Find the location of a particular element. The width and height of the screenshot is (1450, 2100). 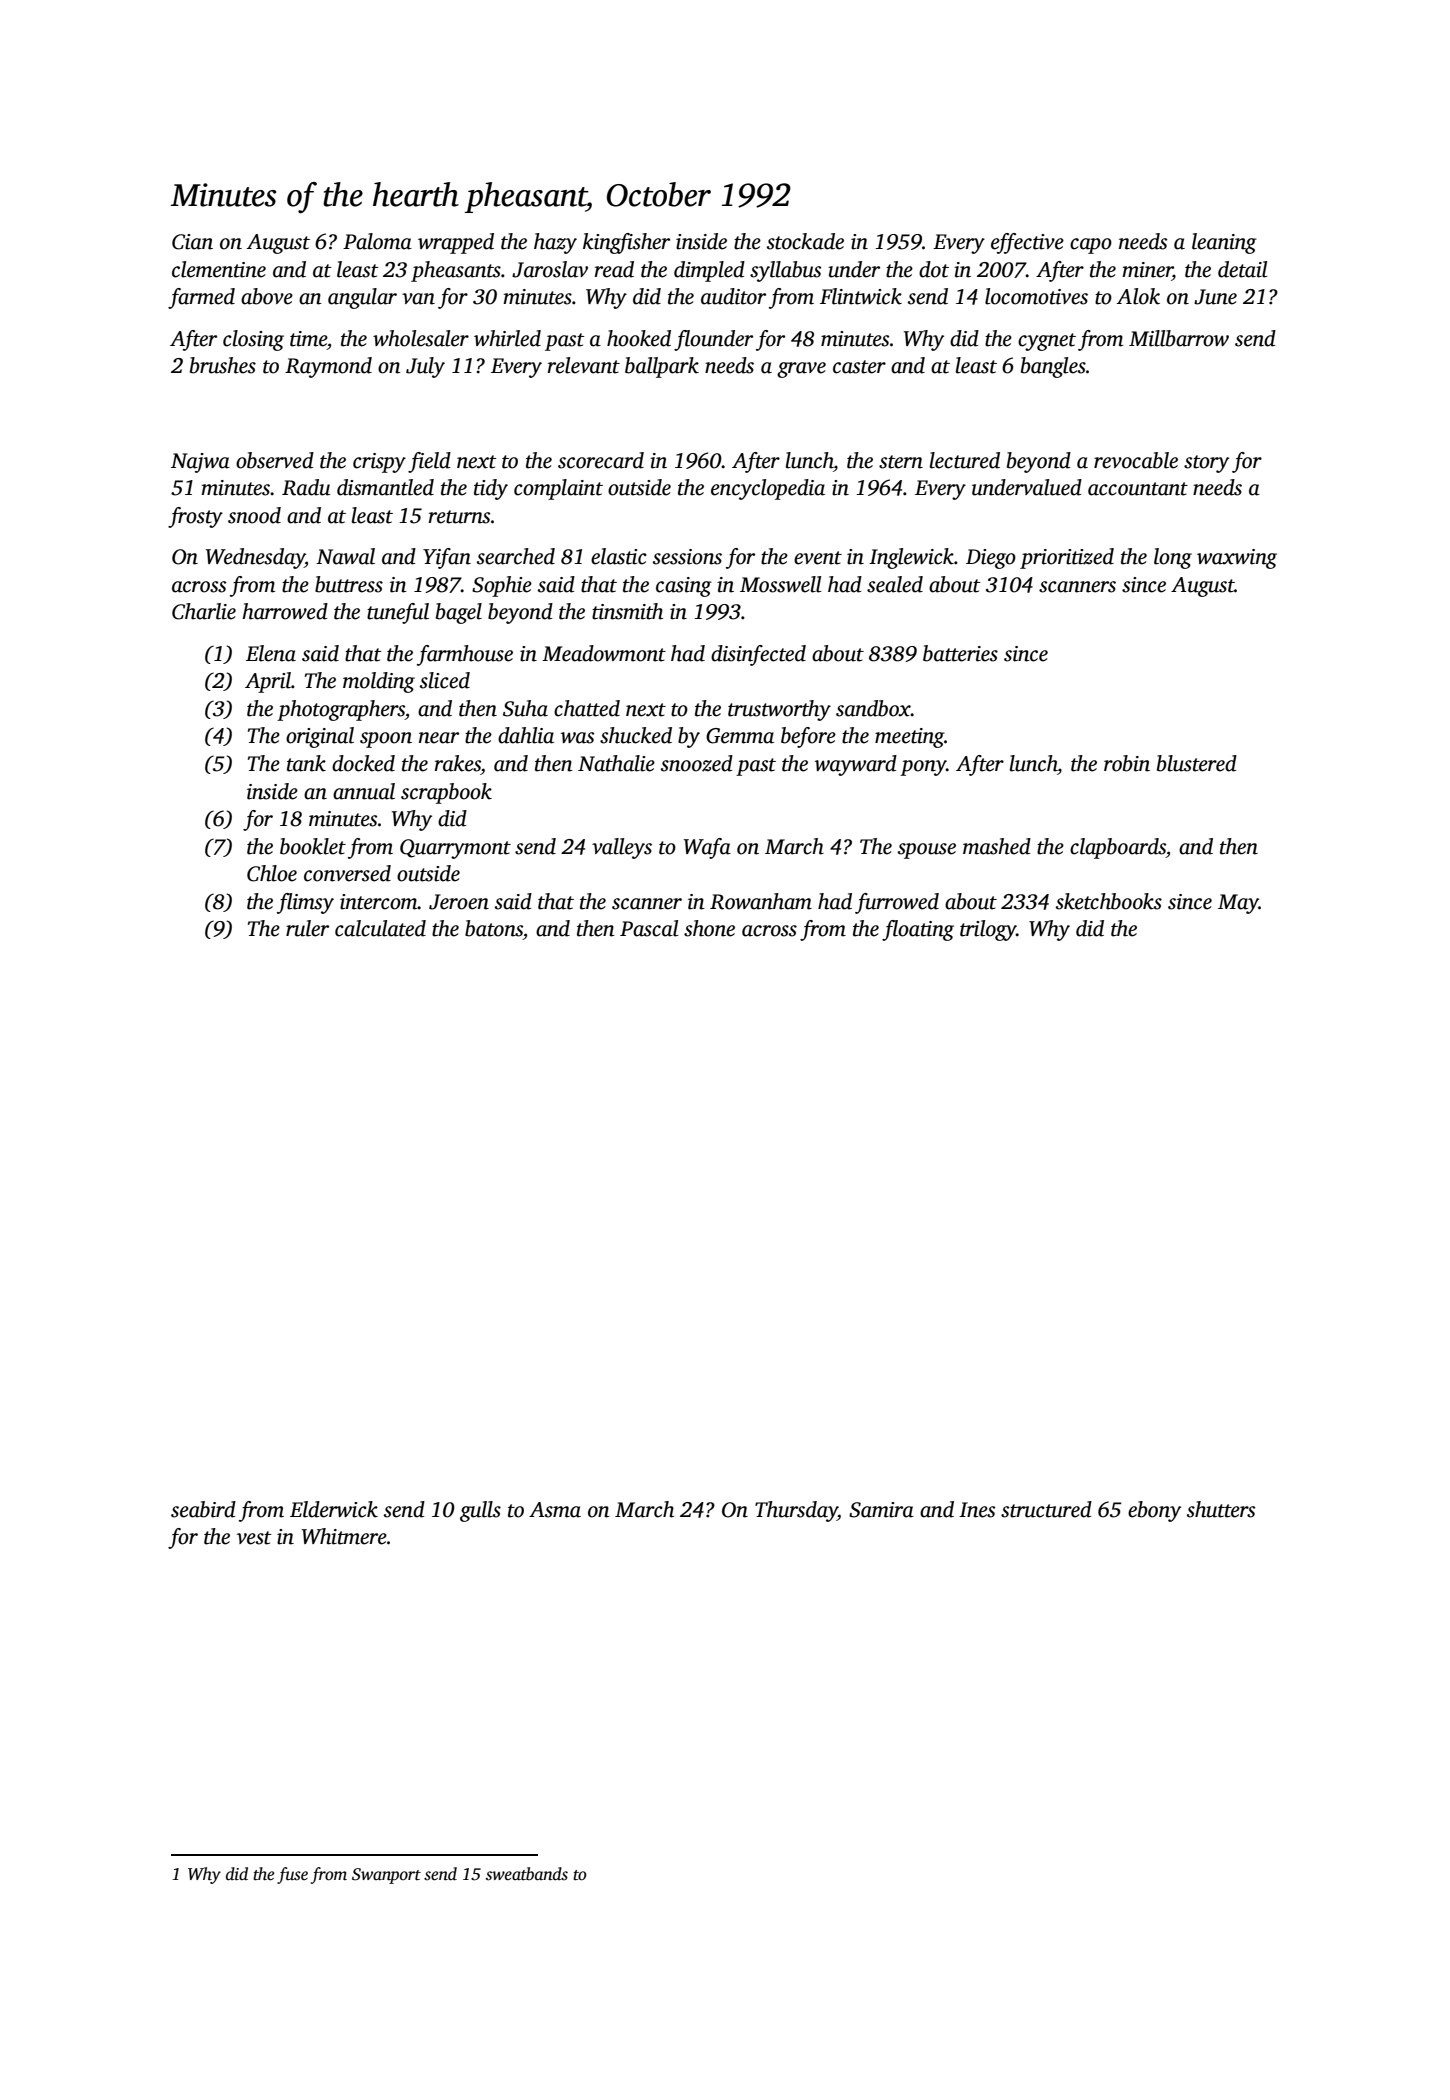

Swanport is located at coordinates (386, 1876).
